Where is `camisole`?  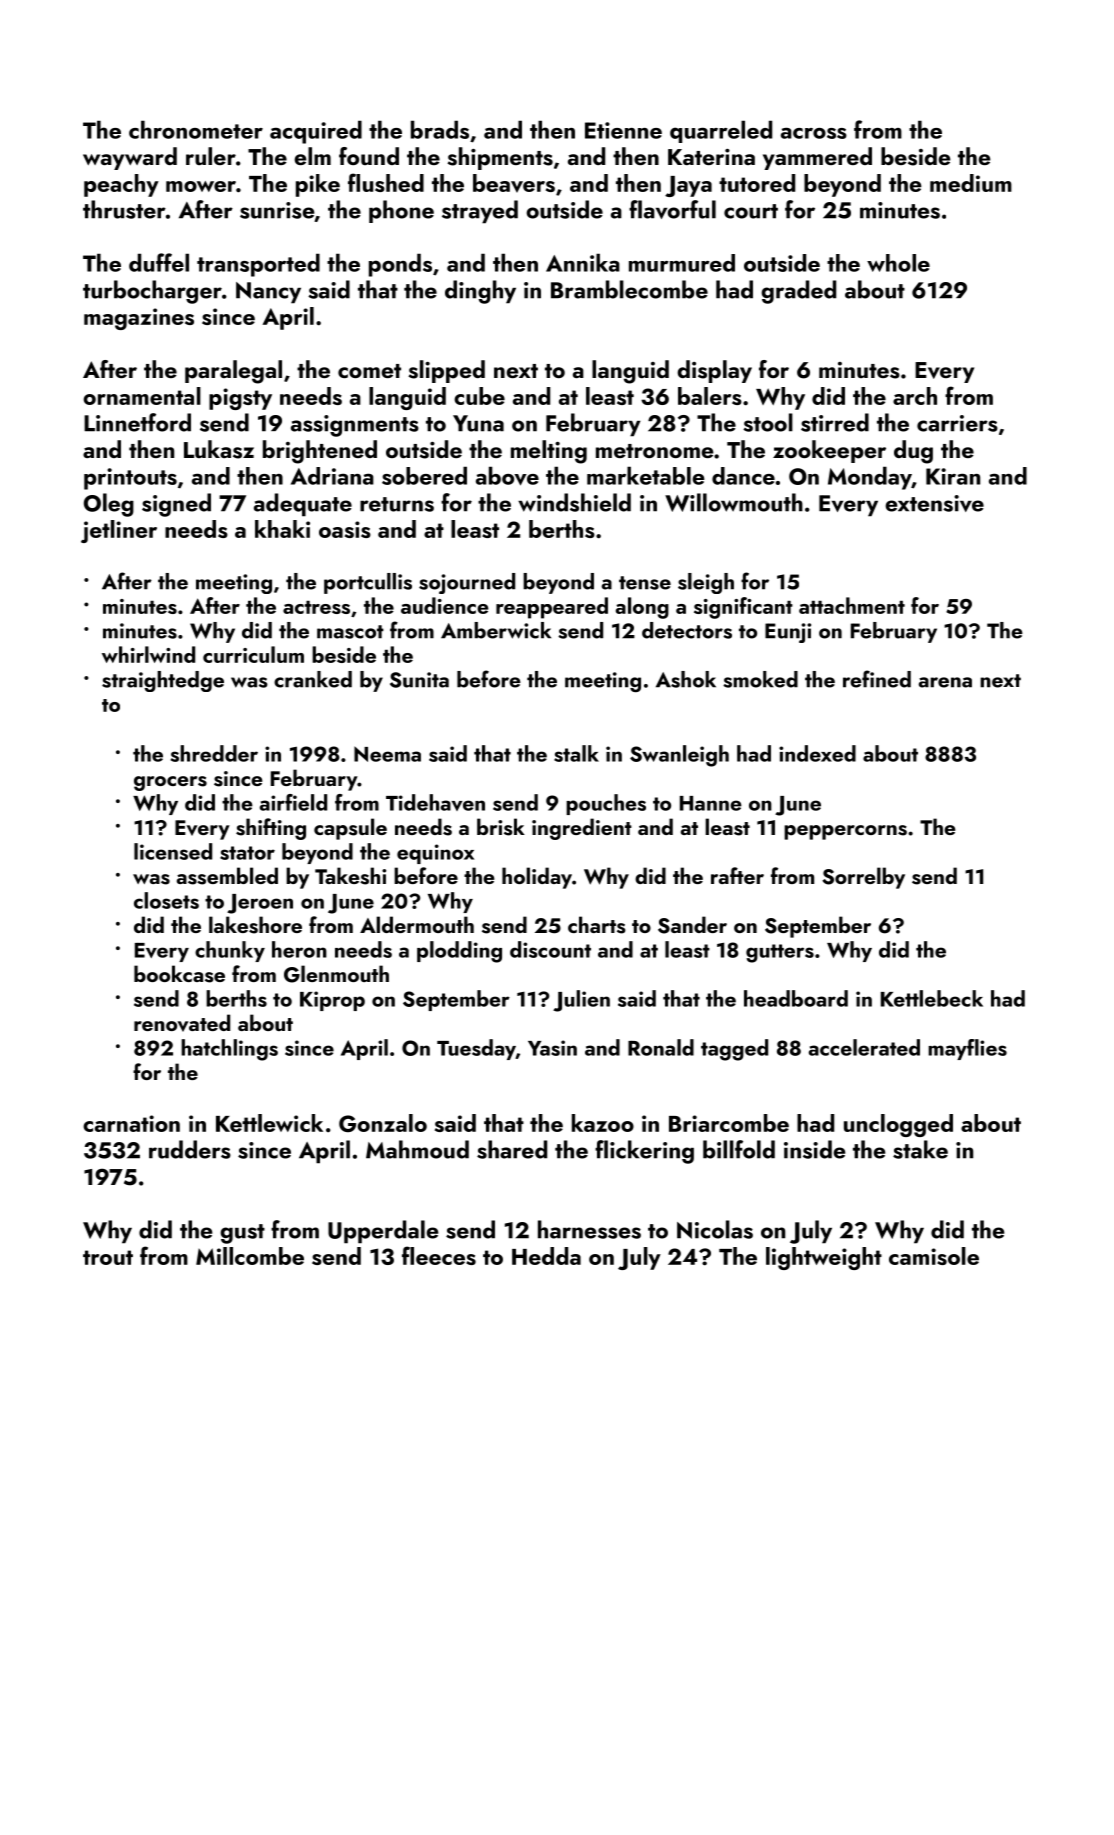 camisole is located at coordinates (934, 1256).
